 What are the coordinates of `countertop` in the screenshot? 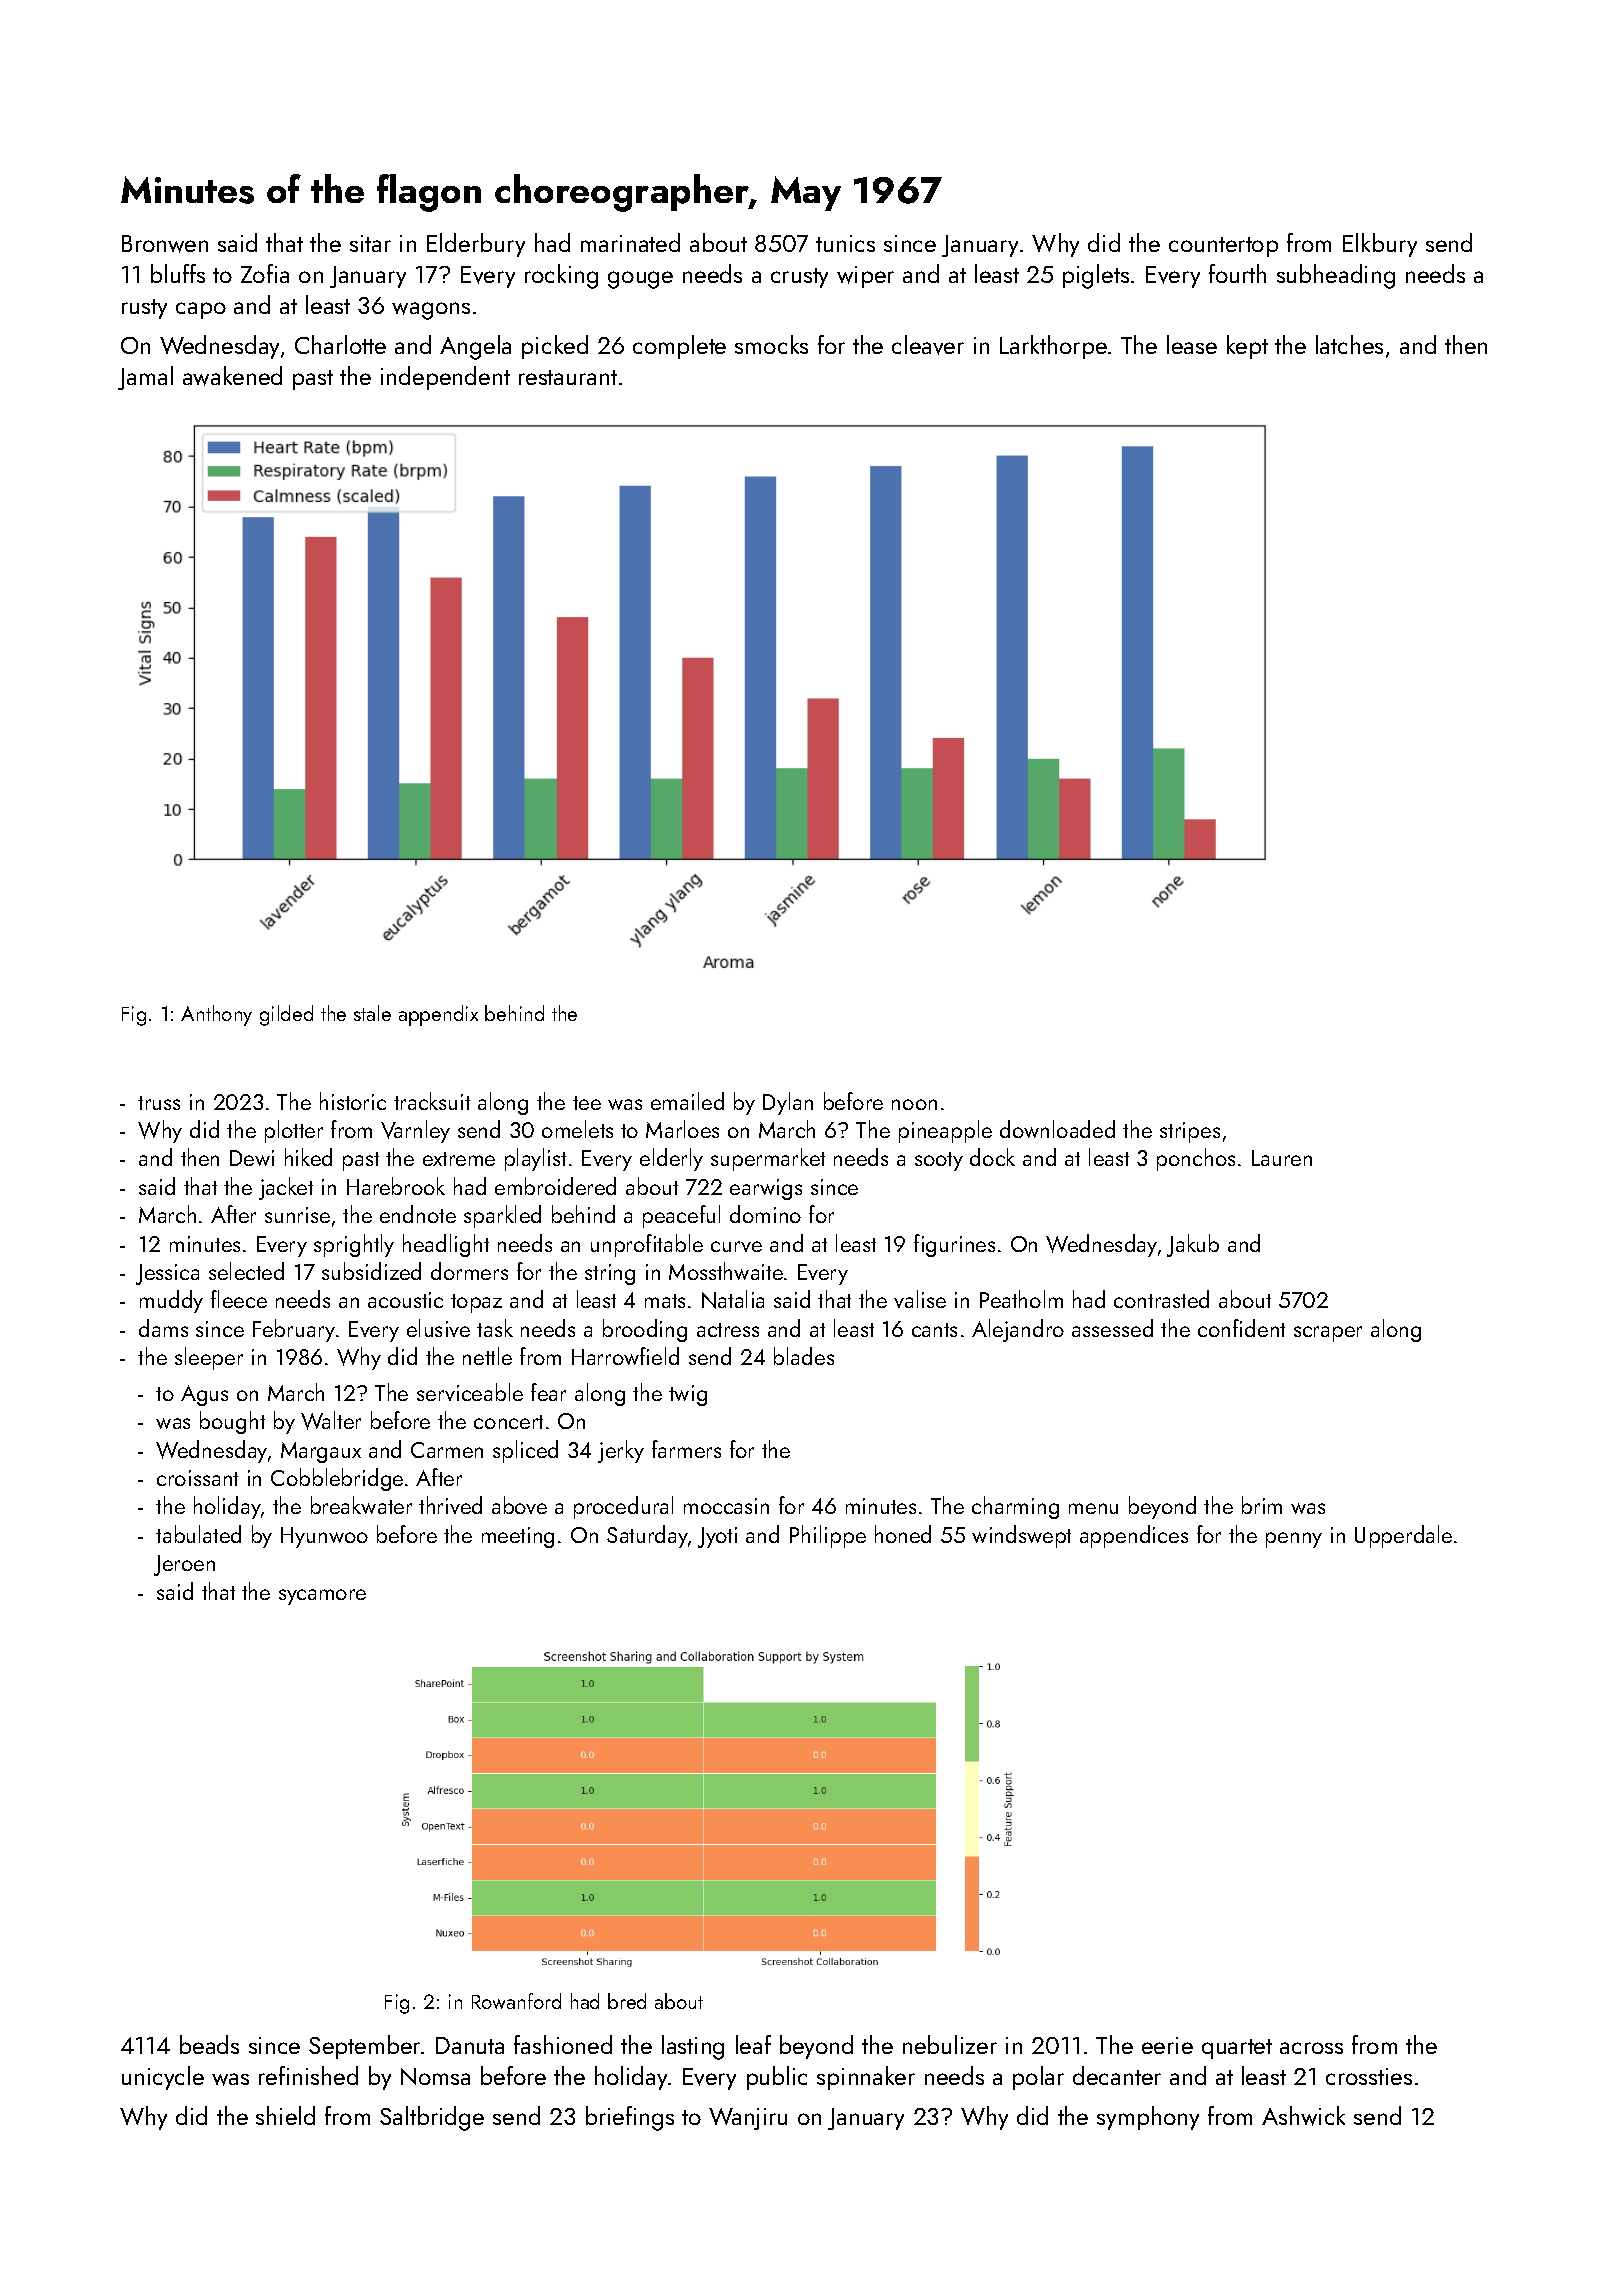 It's located at (1223, 247).
